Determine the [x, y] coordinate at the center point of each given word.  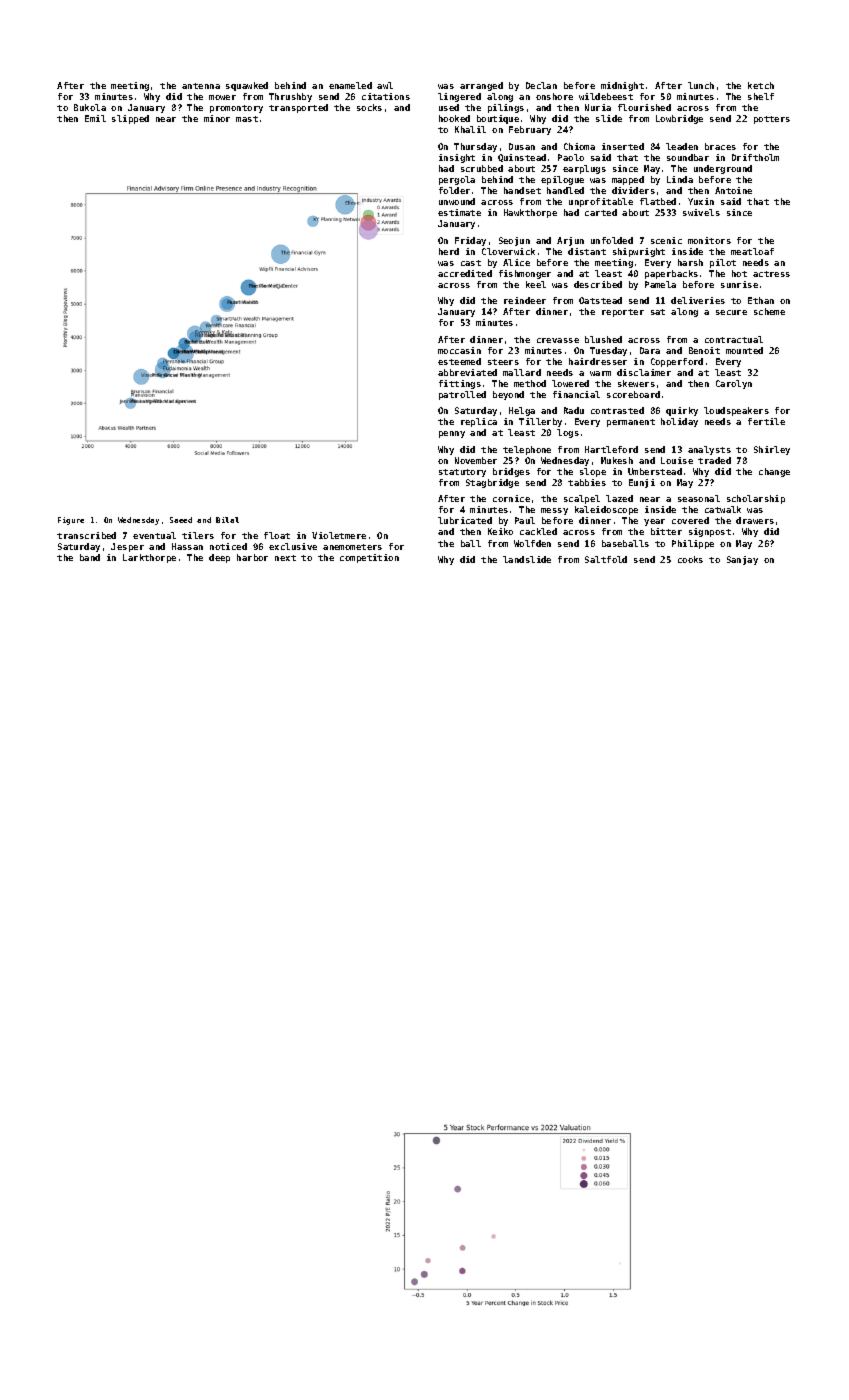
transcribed [86, 535]
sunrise [739, 284]
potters [772, 120]
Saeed [181, 520]
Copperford [677, 362]
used [449, 107]
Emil [95, 118]
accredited [465, 273]
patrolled [462, 395]
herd [449, 251]
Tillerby [540, 422]
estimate [459, 212]
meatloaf [752, 251]
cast [471, 263]
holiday [679, 422]
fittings [460, 384]
